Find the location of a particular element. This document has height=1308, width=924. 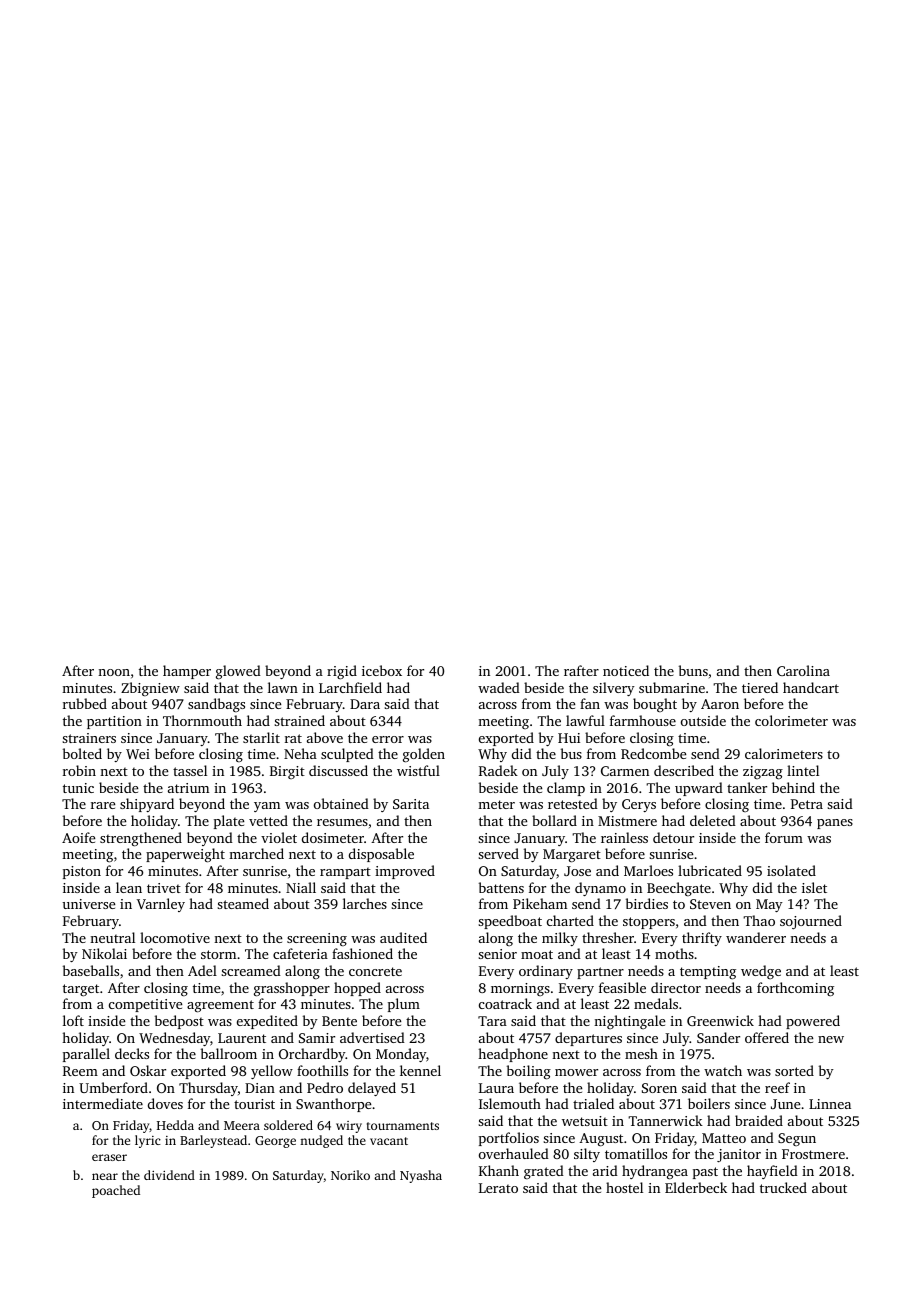

Matteo is located at coordinates (724, 1138).
